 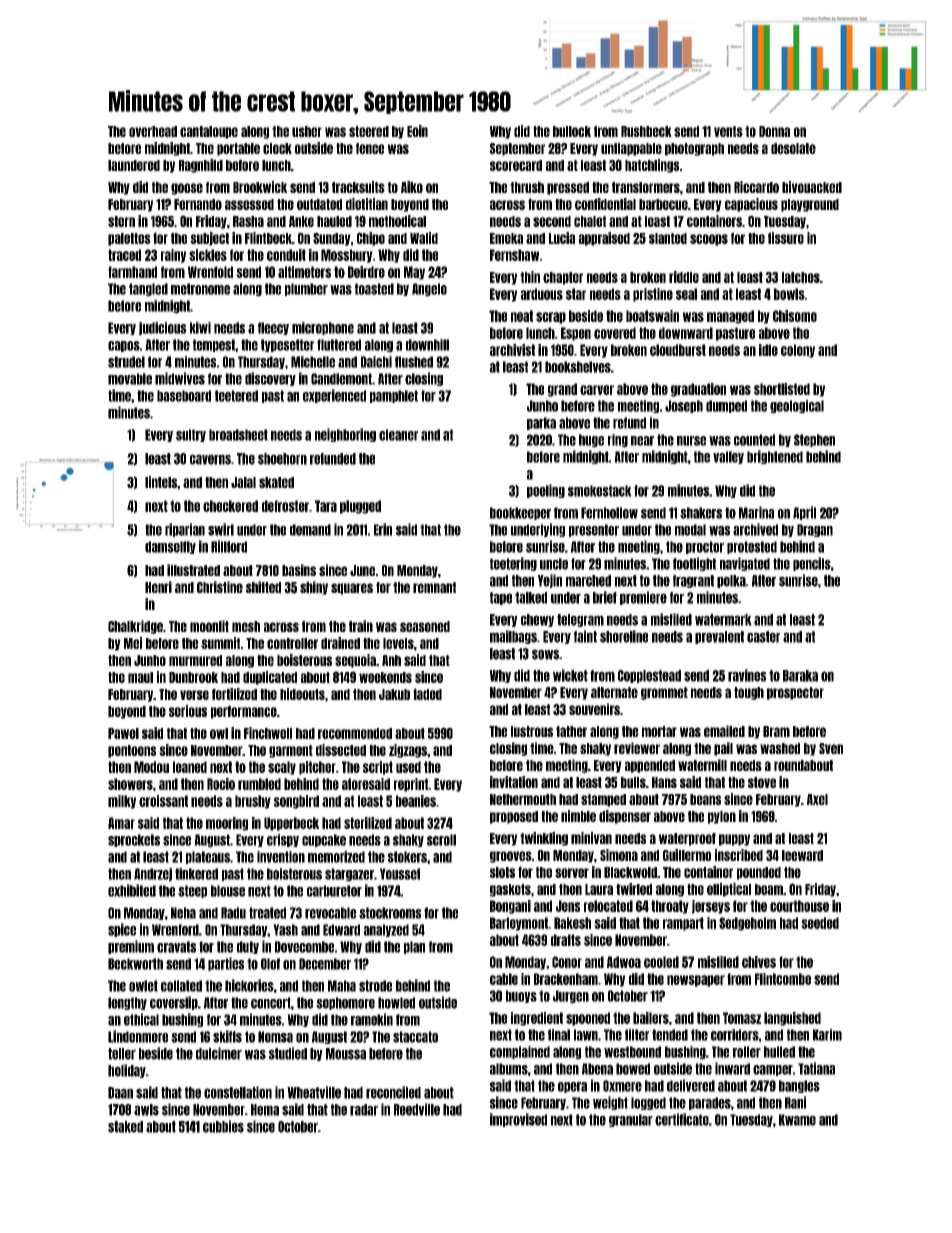 What do you see at coordinates (684, 406) in the screenshot?
I see `Joseph` at bounding box center [684, 406].
